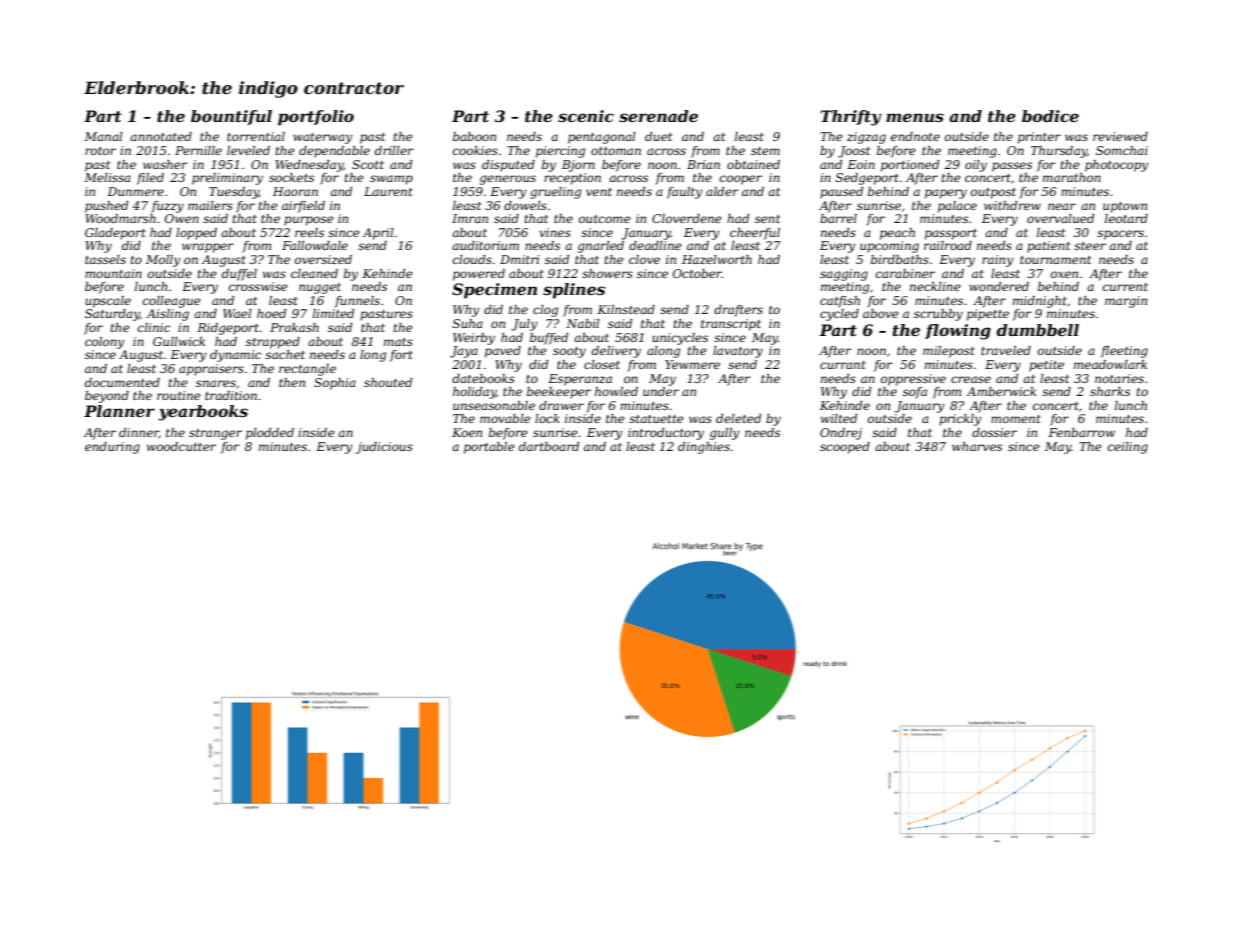 The height and width of the screenshot is (952, 1233). I want to click on catfish, so click(840, 302).
